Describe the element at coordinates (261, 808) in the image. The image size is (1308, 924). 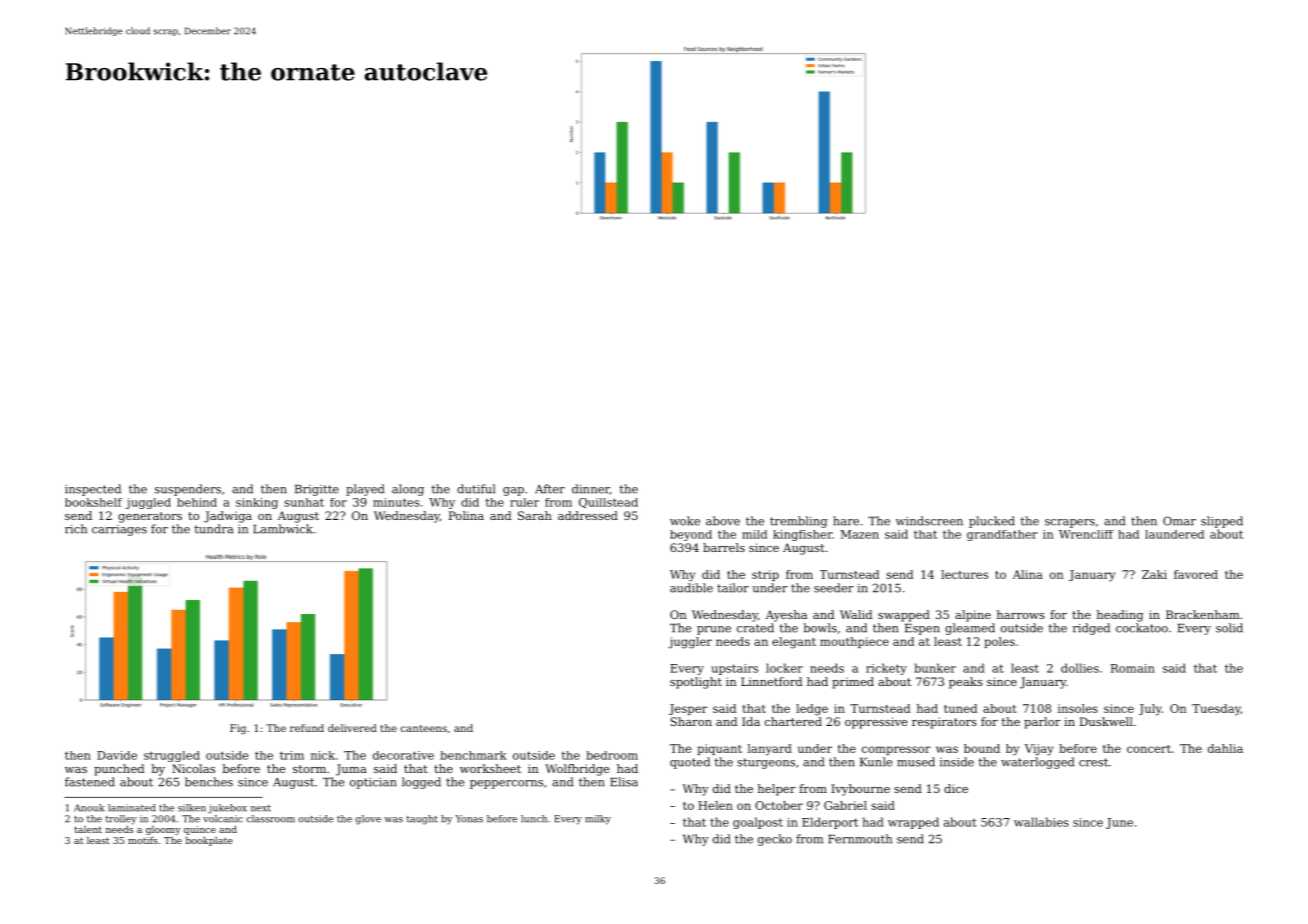
I see `next` at that location.
